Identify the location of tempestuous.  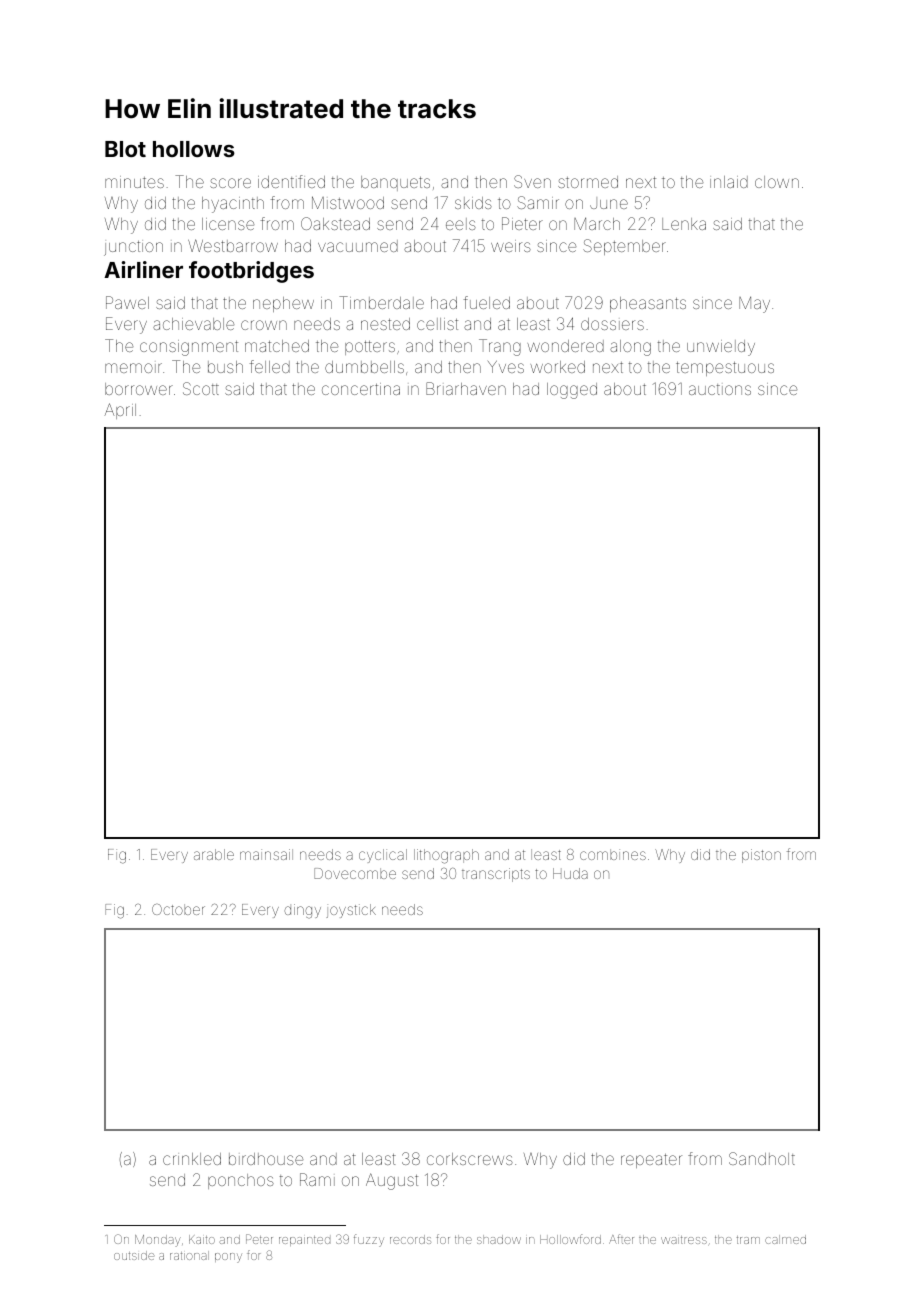
(725, 369).
